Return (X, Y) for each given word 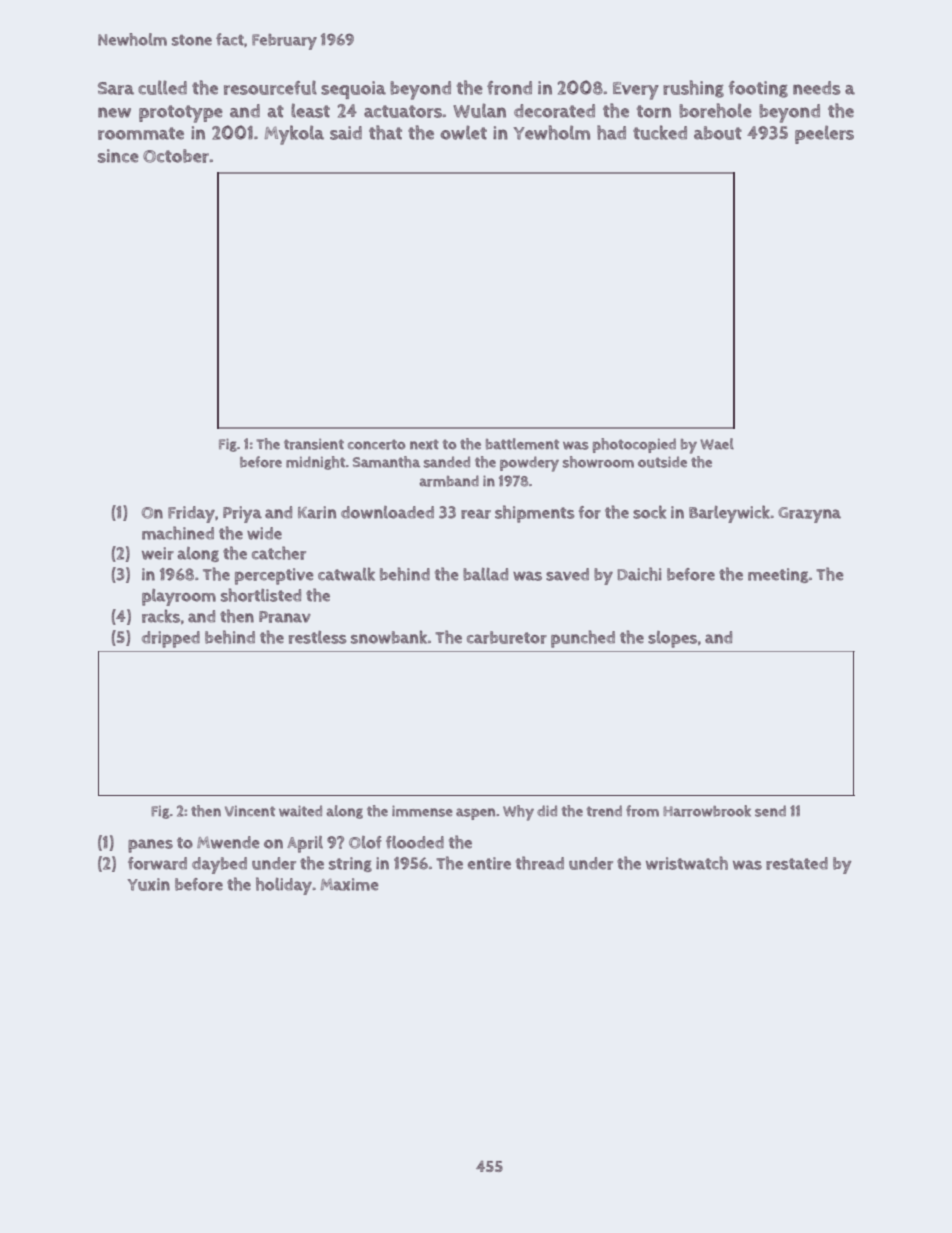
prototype (181, 114)
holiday (284, 886)
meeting (778, 575)
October (176, 156)
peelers (824, 134)
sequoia (353, 90)
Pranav (285, 617)
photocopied (634, 445)
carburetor (507, 637)
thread (540, 863)
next (424, 444)
